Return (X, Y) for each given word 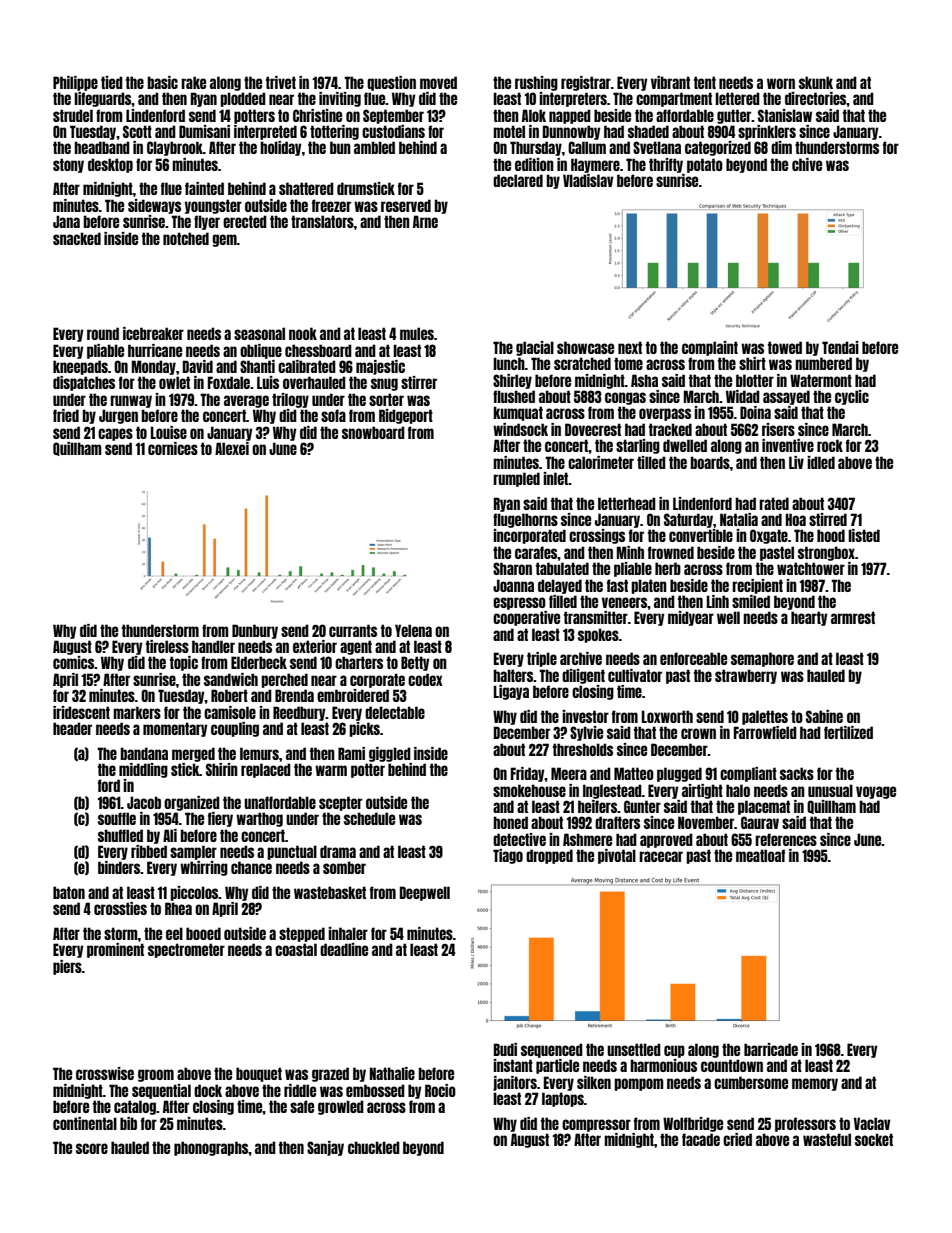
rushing (536, 83)
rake (193, 82)
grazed (330, 1074)
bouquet (259, 1074)
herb (668, 568)
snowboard (373, 432)
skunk (816, 82)
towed (785, 347)
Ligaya (511, 692)
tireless (167, 646)
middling (143, 770)
